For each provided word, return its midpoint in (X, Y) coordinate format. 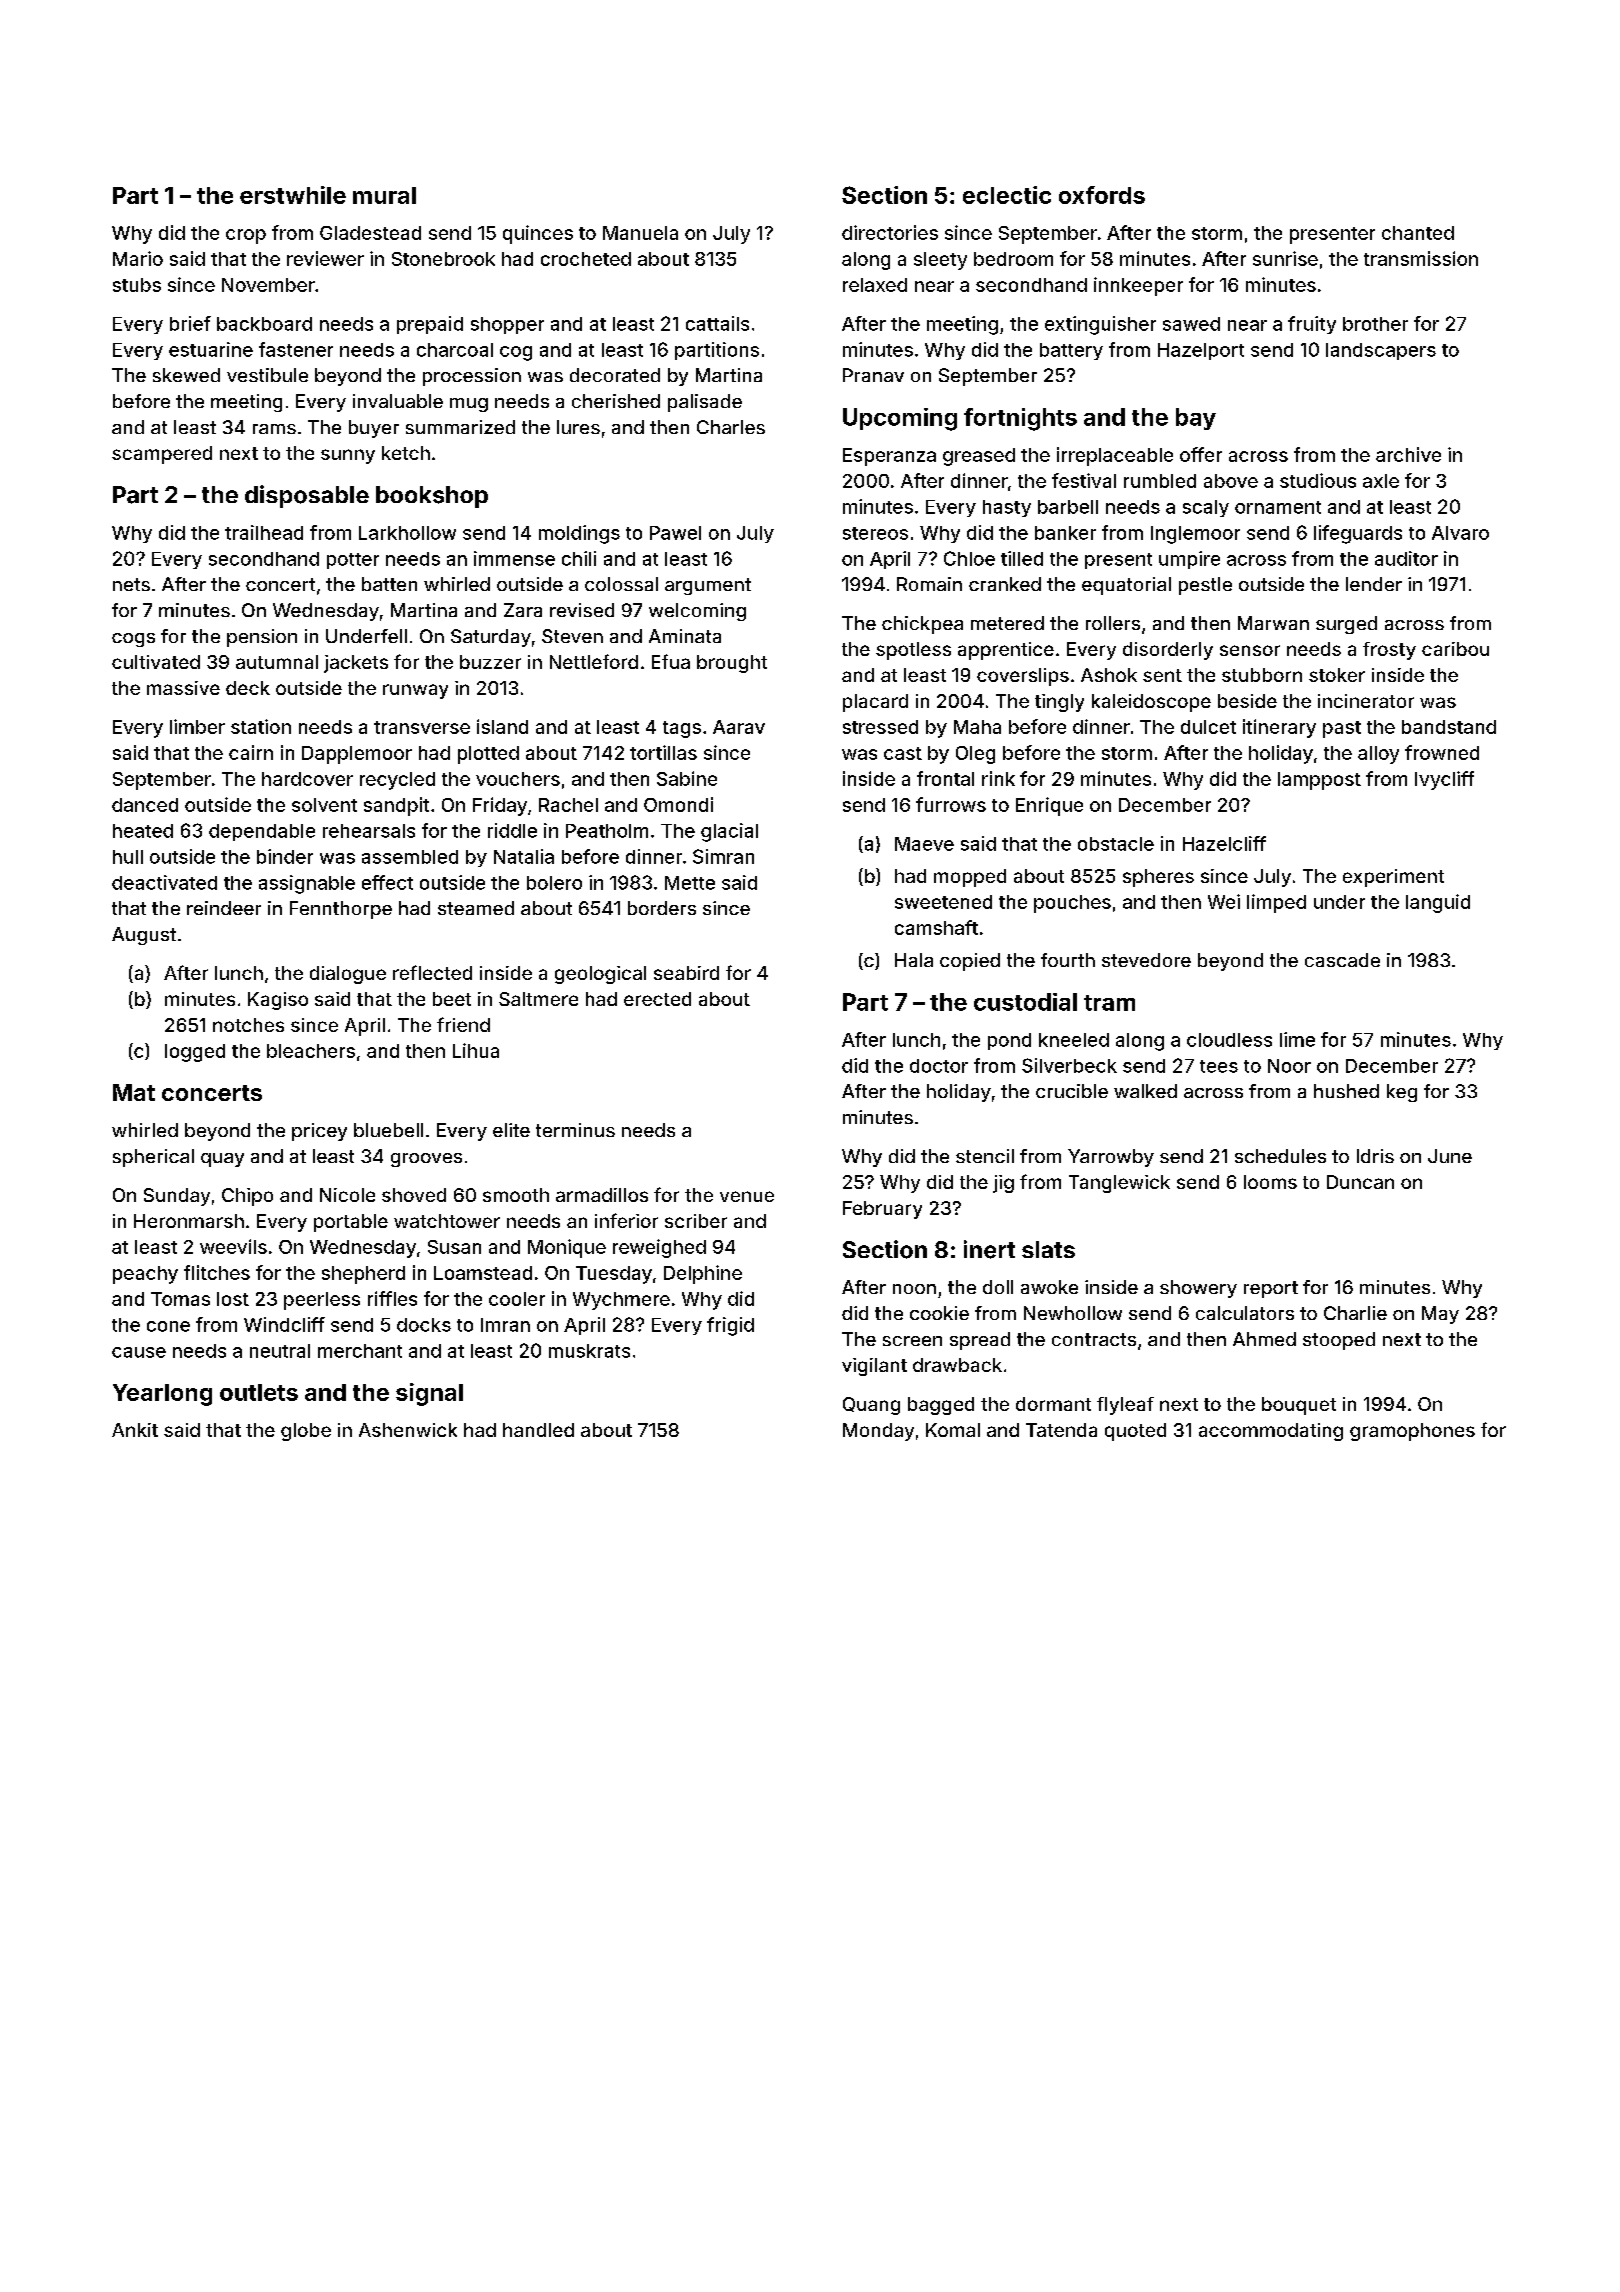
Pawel (675, 533)
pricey (319, 1132)
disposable (307, 496)
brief (190, 323)
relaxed (875, 285)
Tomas (180, 1299)
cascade (1342, 960)
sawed (1191, 324)
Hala (914, 960)
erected (657, 999)
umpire (1189, 560)
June (1450, 1156)
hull (128, 857)
